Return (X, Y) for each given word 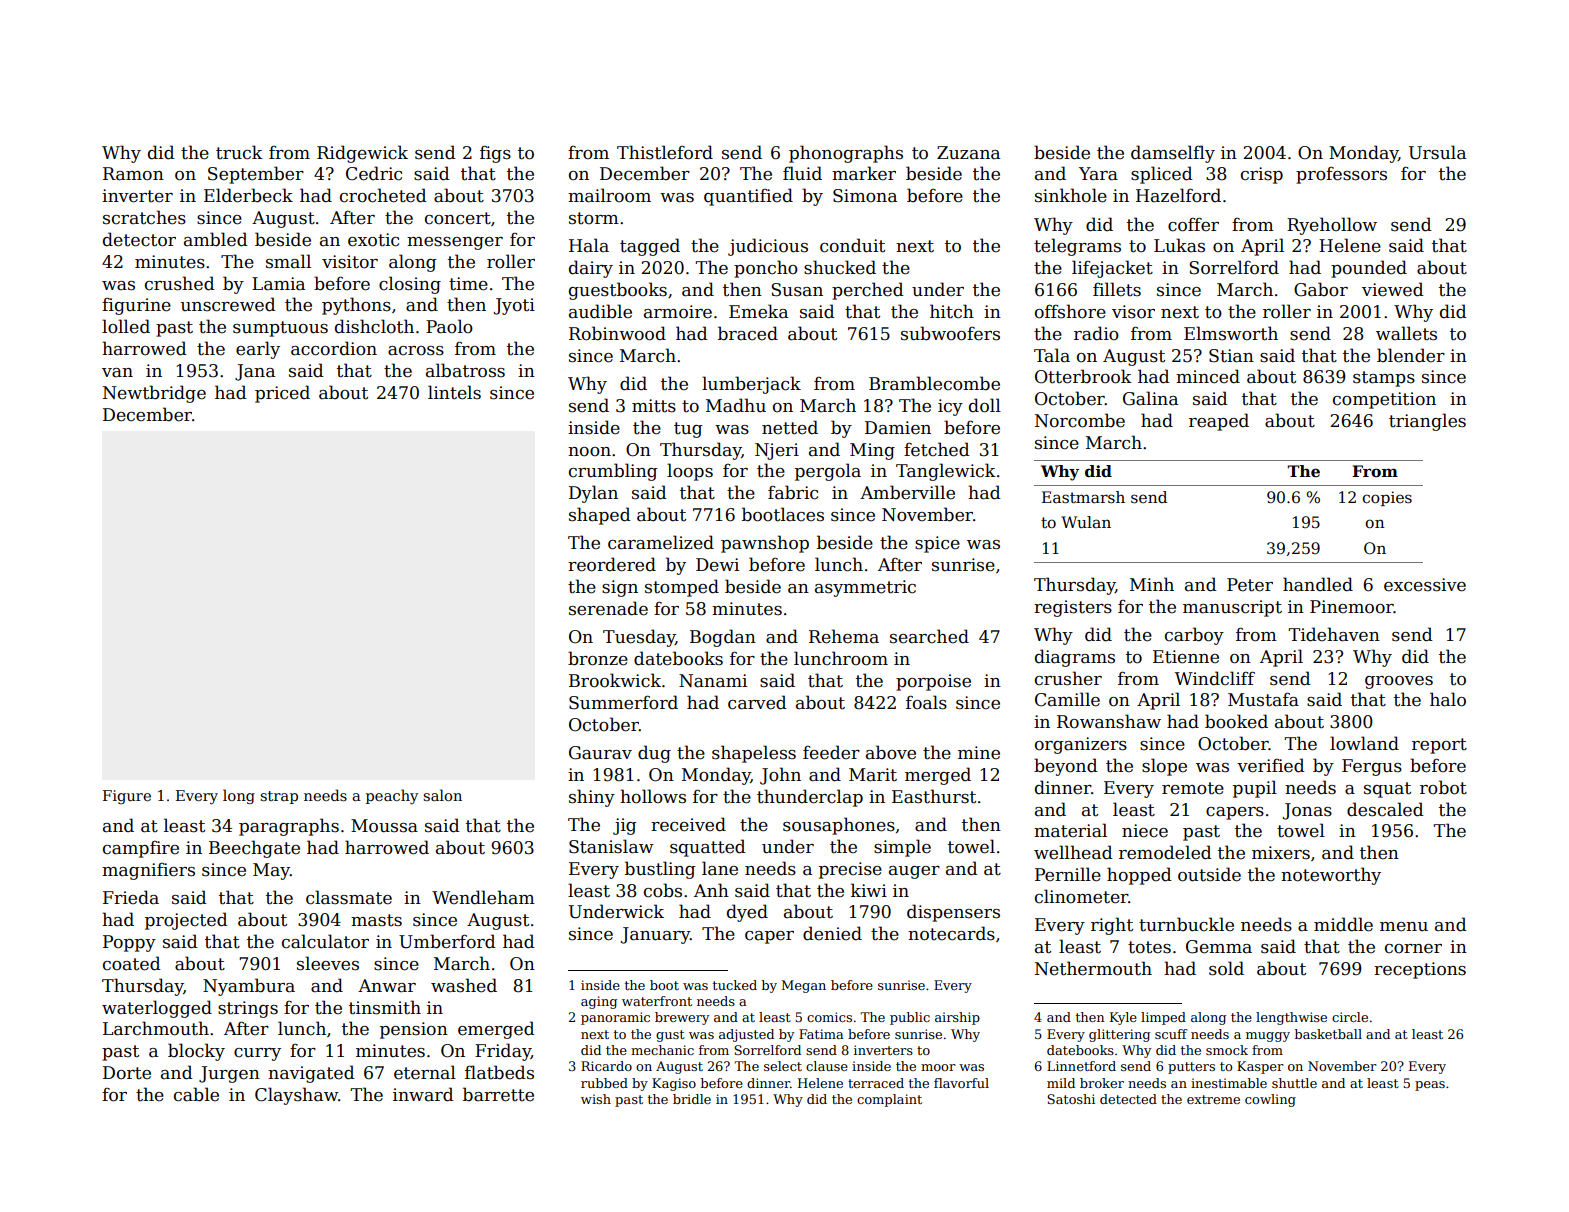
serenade (608, 608)
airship (957, 1018)
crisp (1262, 175)
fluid (802, 173)
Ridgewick (362, 154)
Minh (1152, 584)
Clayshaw (296, 1096)
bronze (598, 658)
